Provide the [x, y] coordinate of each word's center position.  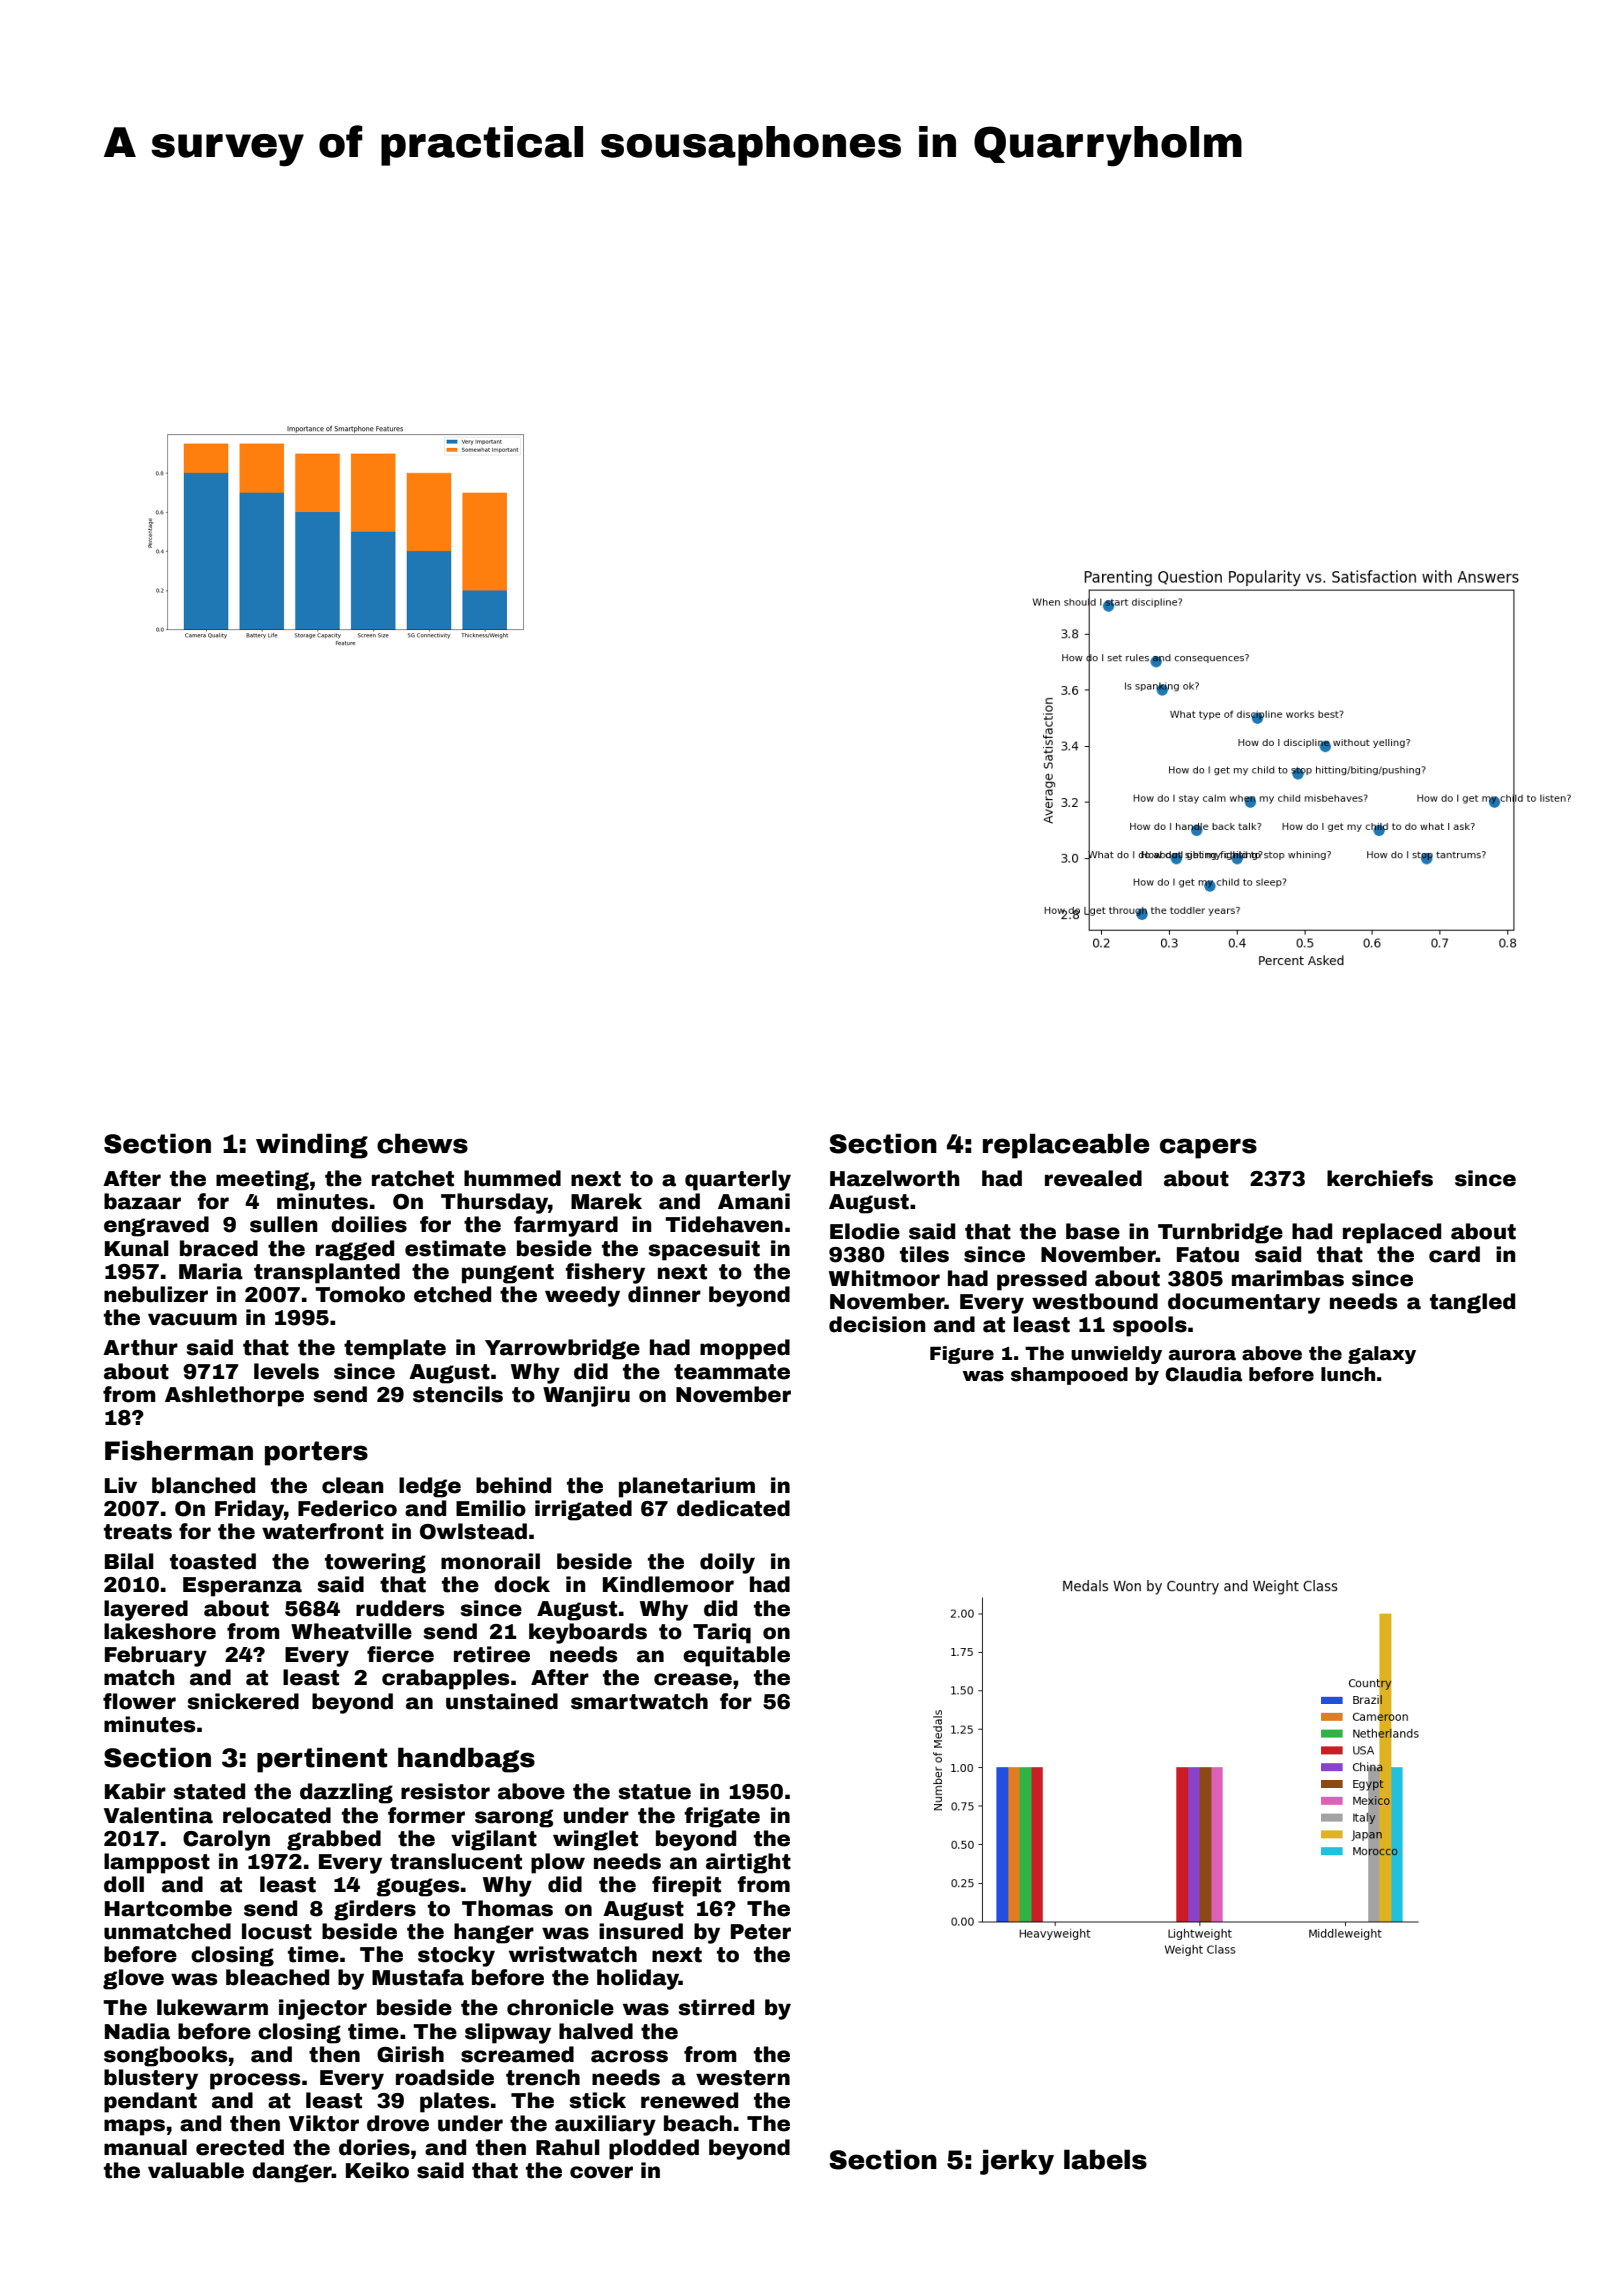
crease [693, 1679]
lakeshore [160, 1631]
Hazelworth [895, 1178]
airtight [748, 1863]
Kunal [137, 1248]
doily [727, 1563]
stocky [456, 1956]
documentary [1244, 1303]
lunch [1348, 1374]
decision [877, 1324]
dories [374, 2147]
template [395, 1349]
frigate [722, 1817]
